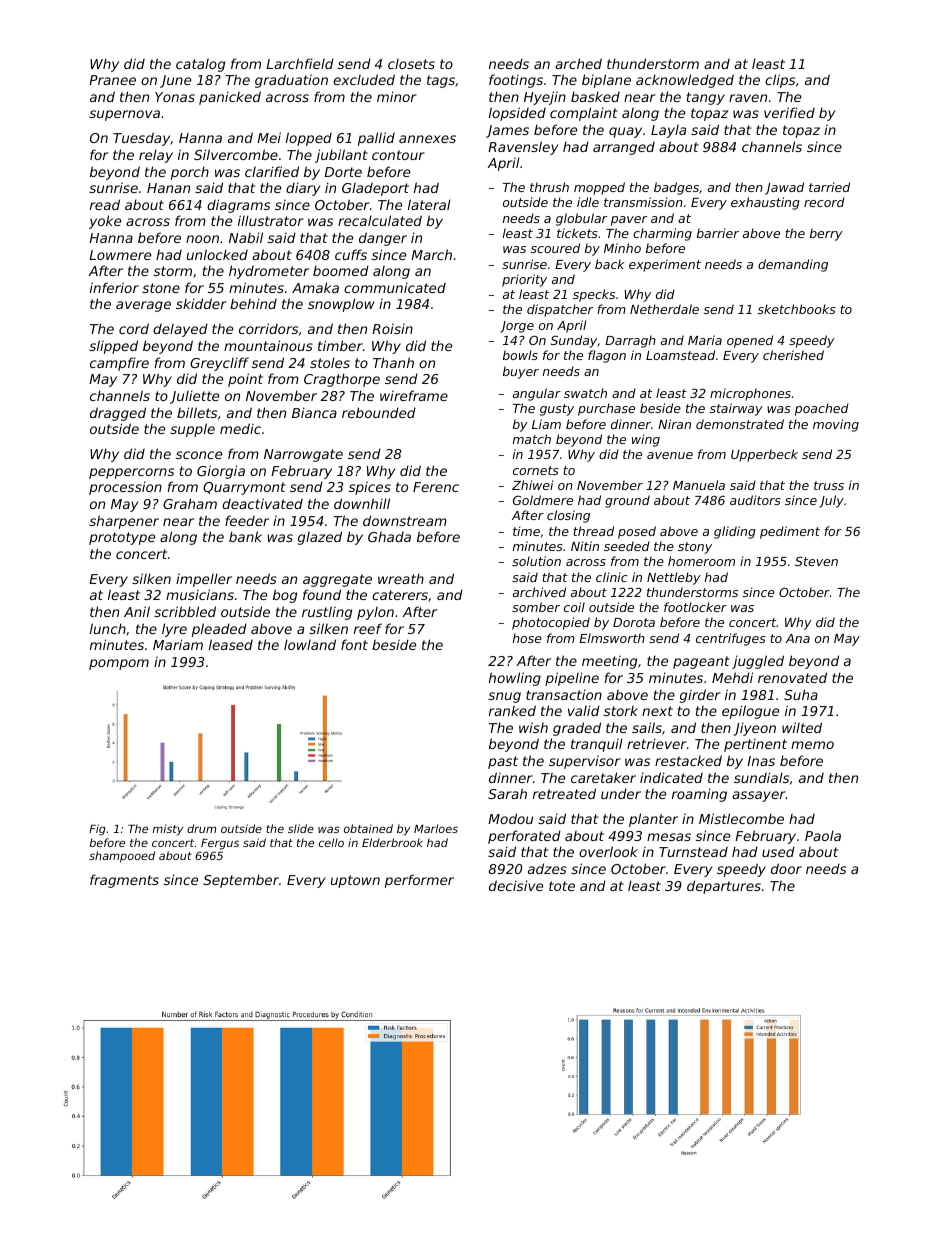 Image resolution: width=952 pixels, height=1233 pixels. I want to click on scoured, so click(555, 248).
